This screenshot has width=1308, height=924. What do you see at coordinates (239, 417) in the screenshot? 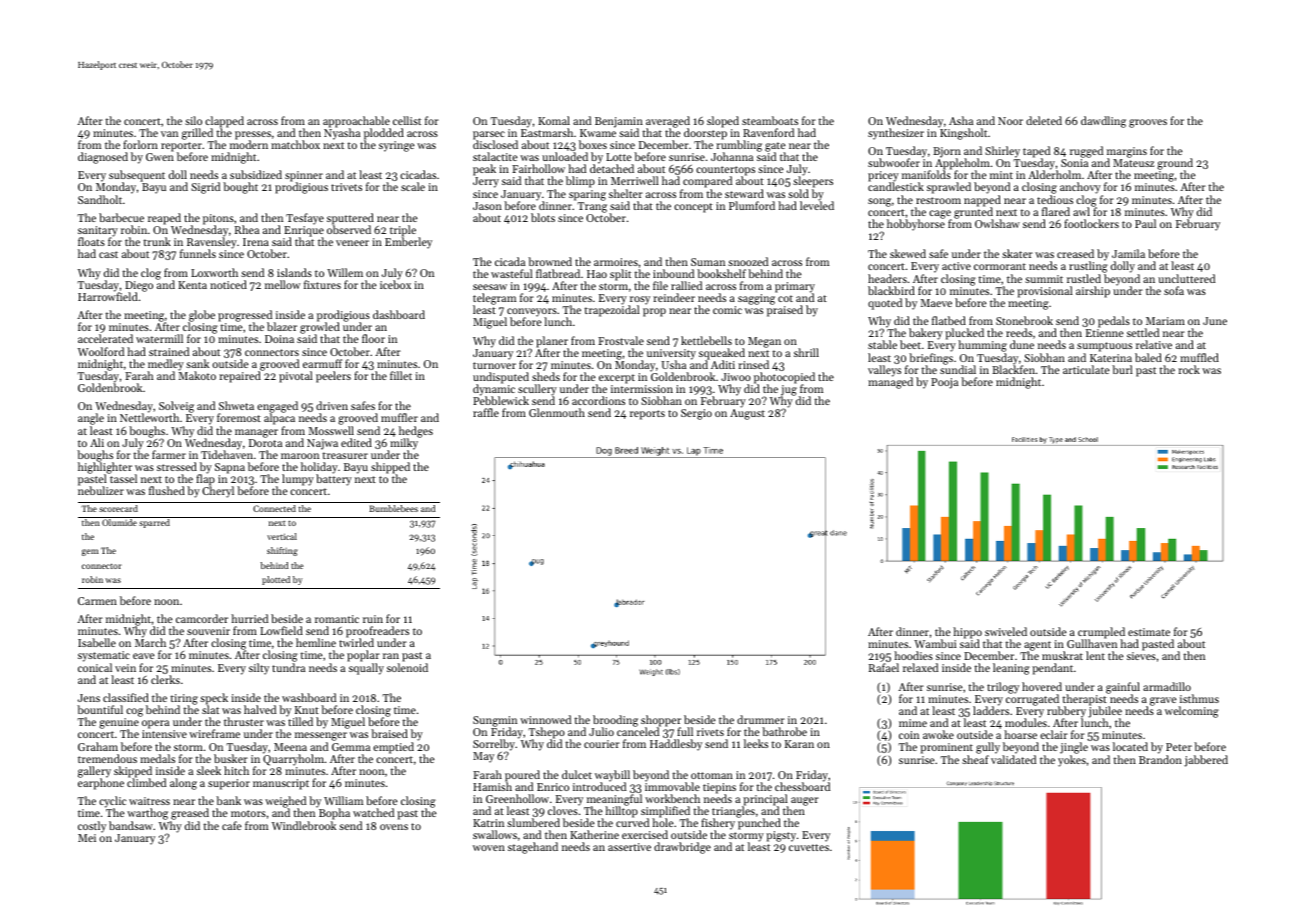
I see `foremost` at bounding box center [239, 417].
